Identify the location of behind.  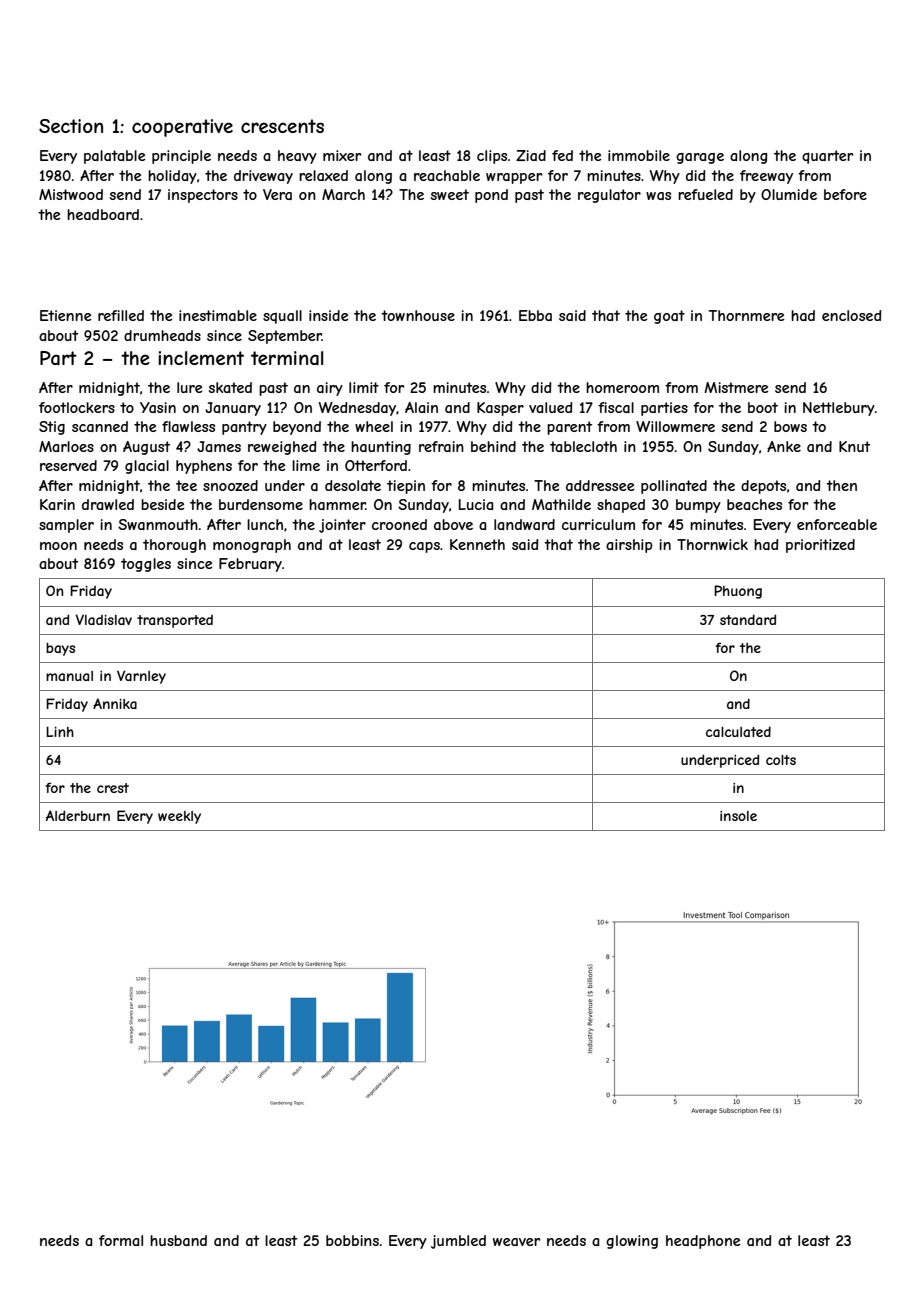
(493, 446).
